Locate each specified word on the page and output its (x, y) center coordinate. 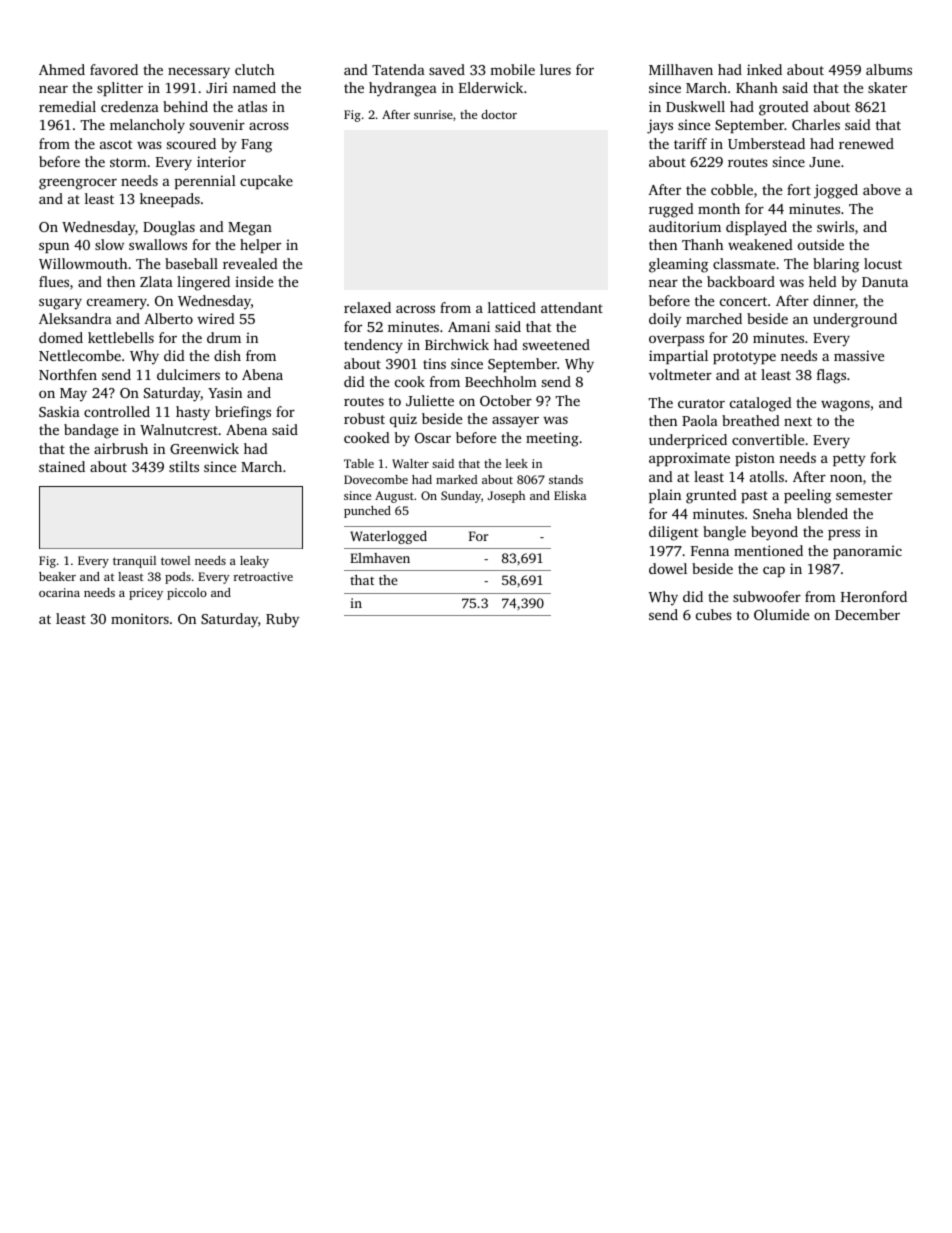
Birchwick (457, 344)
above (882, 189)
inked (764, 69)
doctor (499, 114)
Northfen (68, 374)
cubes (714, 614)
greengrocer (78, 184)
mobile (512, 69)
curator (701, 403)
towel (175, 560)
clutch (254, 69)
